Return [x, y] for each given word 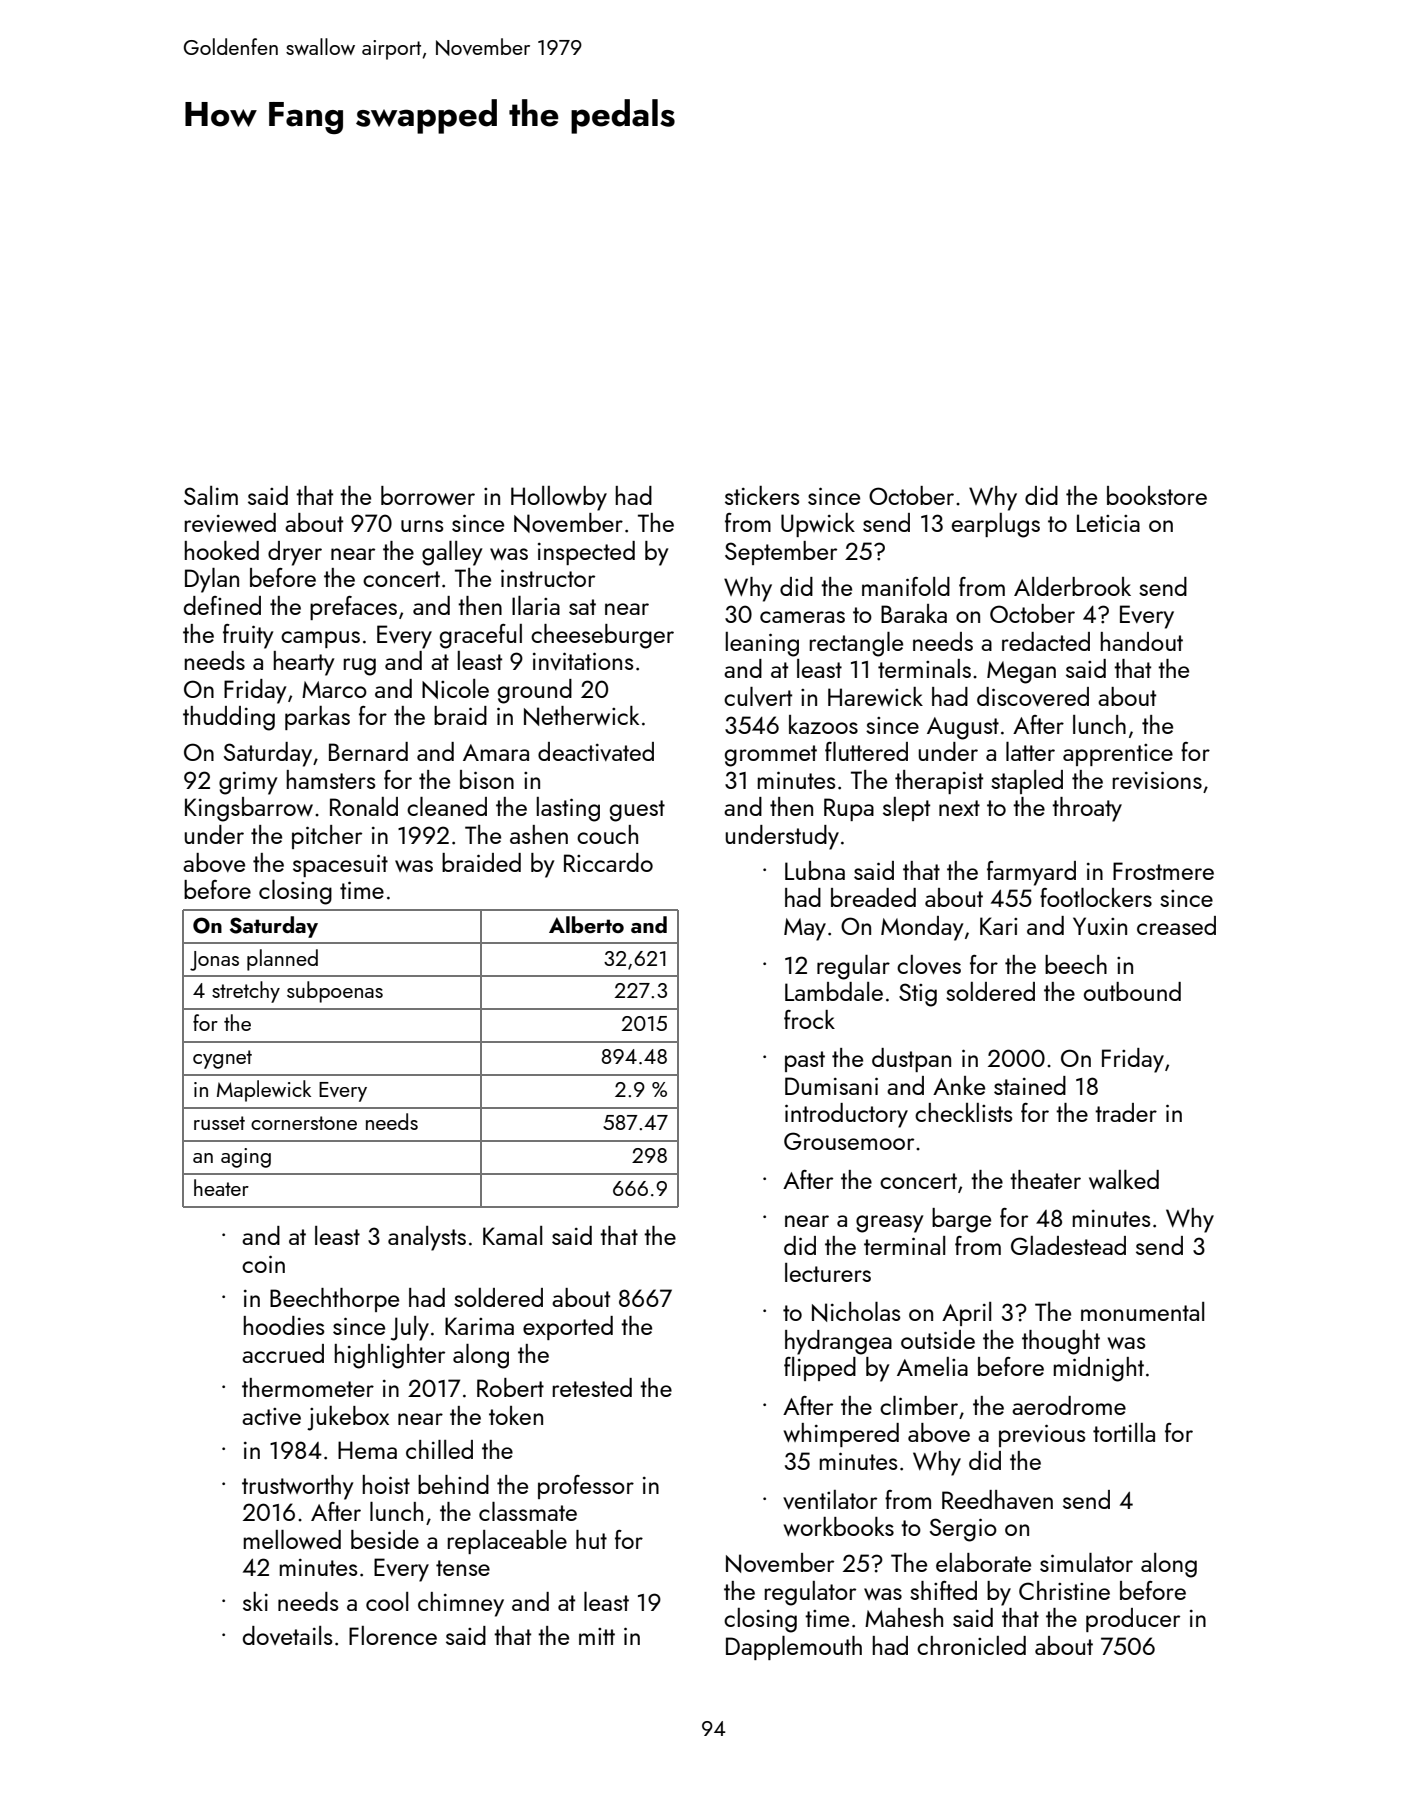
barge [961, 1220]
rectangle [856, 644]
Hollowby [559, 498]
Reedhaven [997, 1499]
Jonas [214, 961]
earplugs [996, 525]
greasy [889, 1224]
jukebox [348, 1418]
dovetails [287, 1635]
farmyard [1031, 873]
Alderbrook [1072, 586]
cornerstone [304, 1123]
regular [853, 967]
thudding [229, 718]
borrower [428, 495]
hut [591, 1539]
